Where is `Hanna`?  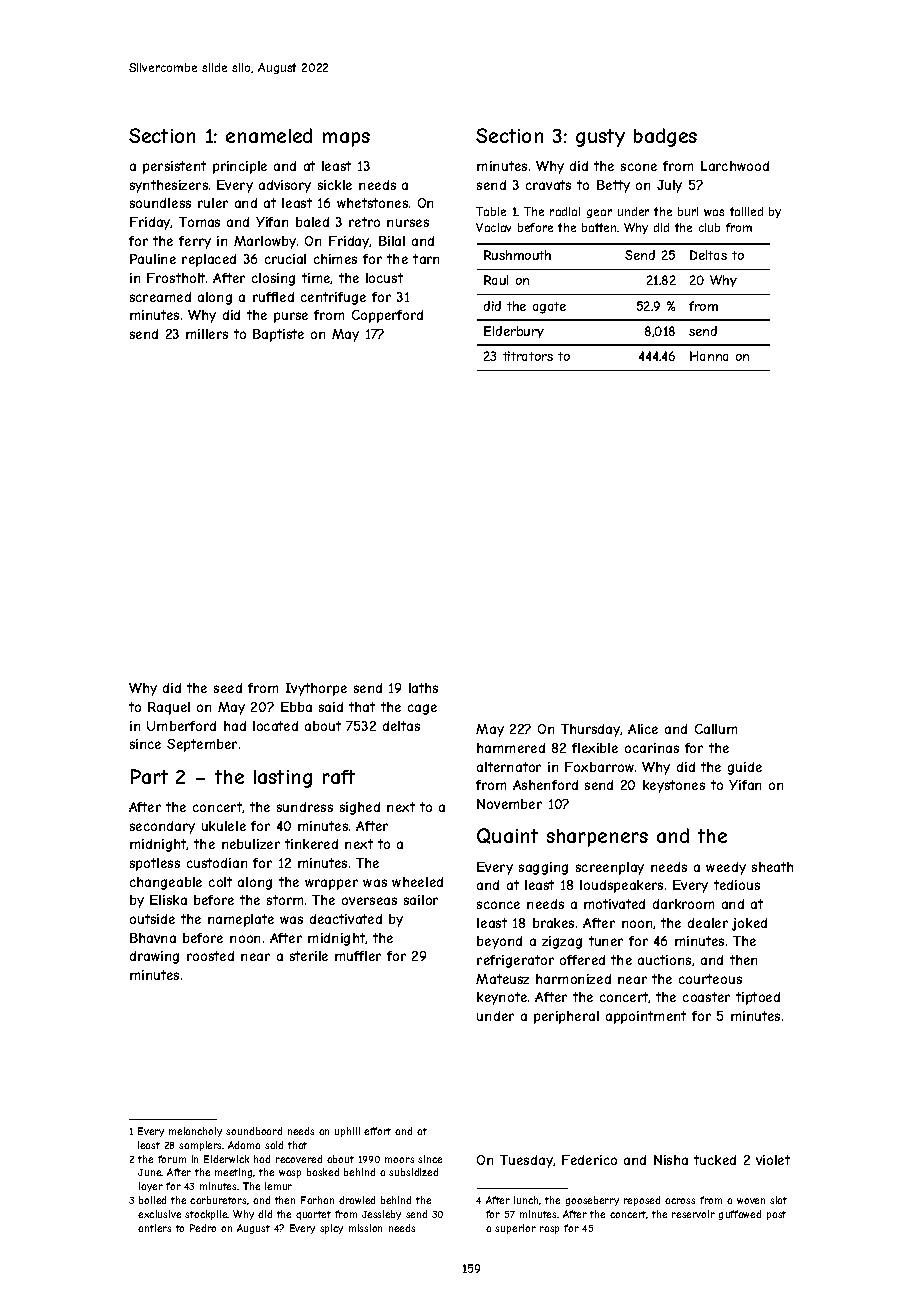 Hanna is located at coordinates (709, 356).
